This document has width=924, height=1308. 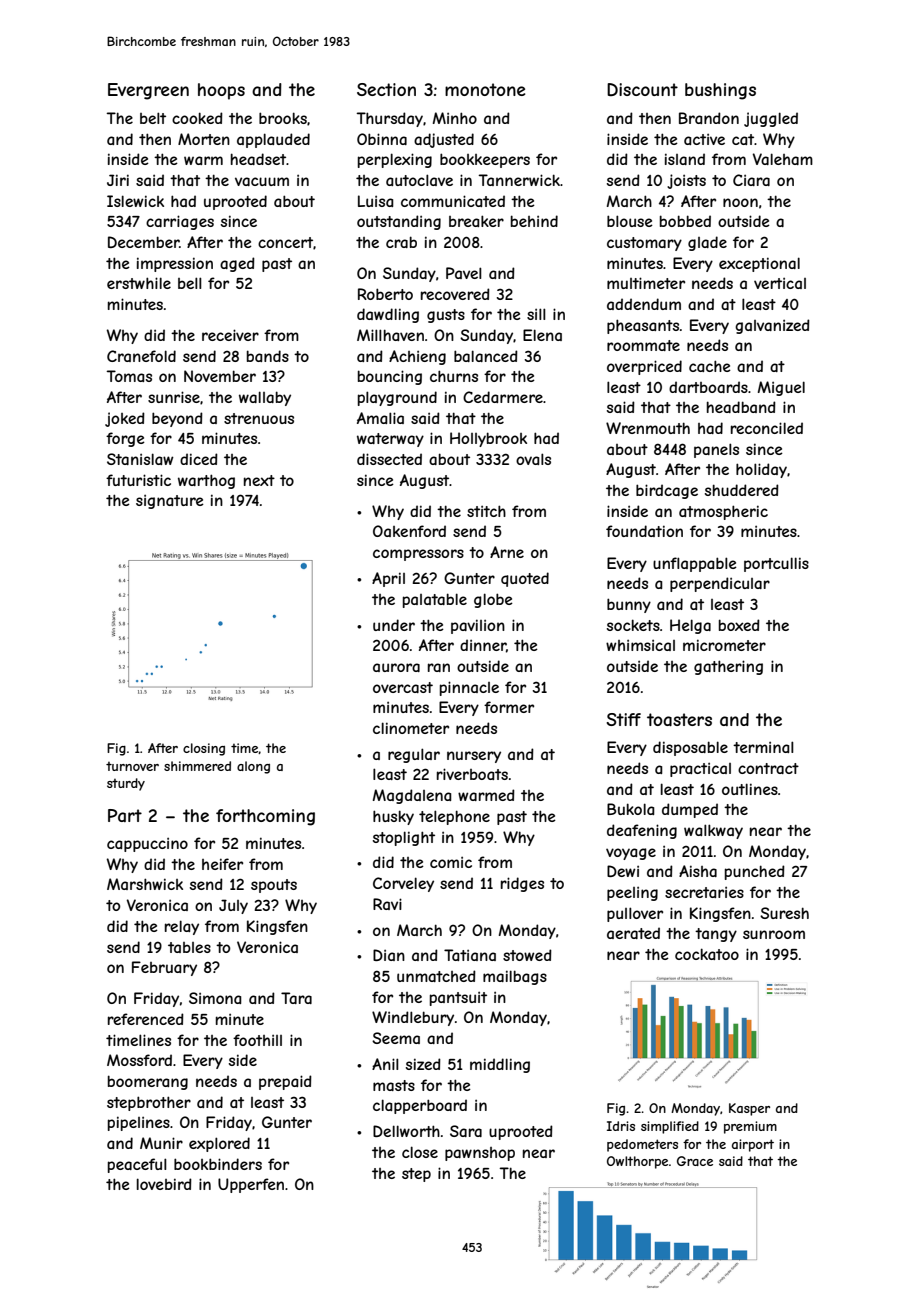 What do you see at coordinates (148, 1082) in the document?
I see `boomerang` at bounding box center [148, 1082].
